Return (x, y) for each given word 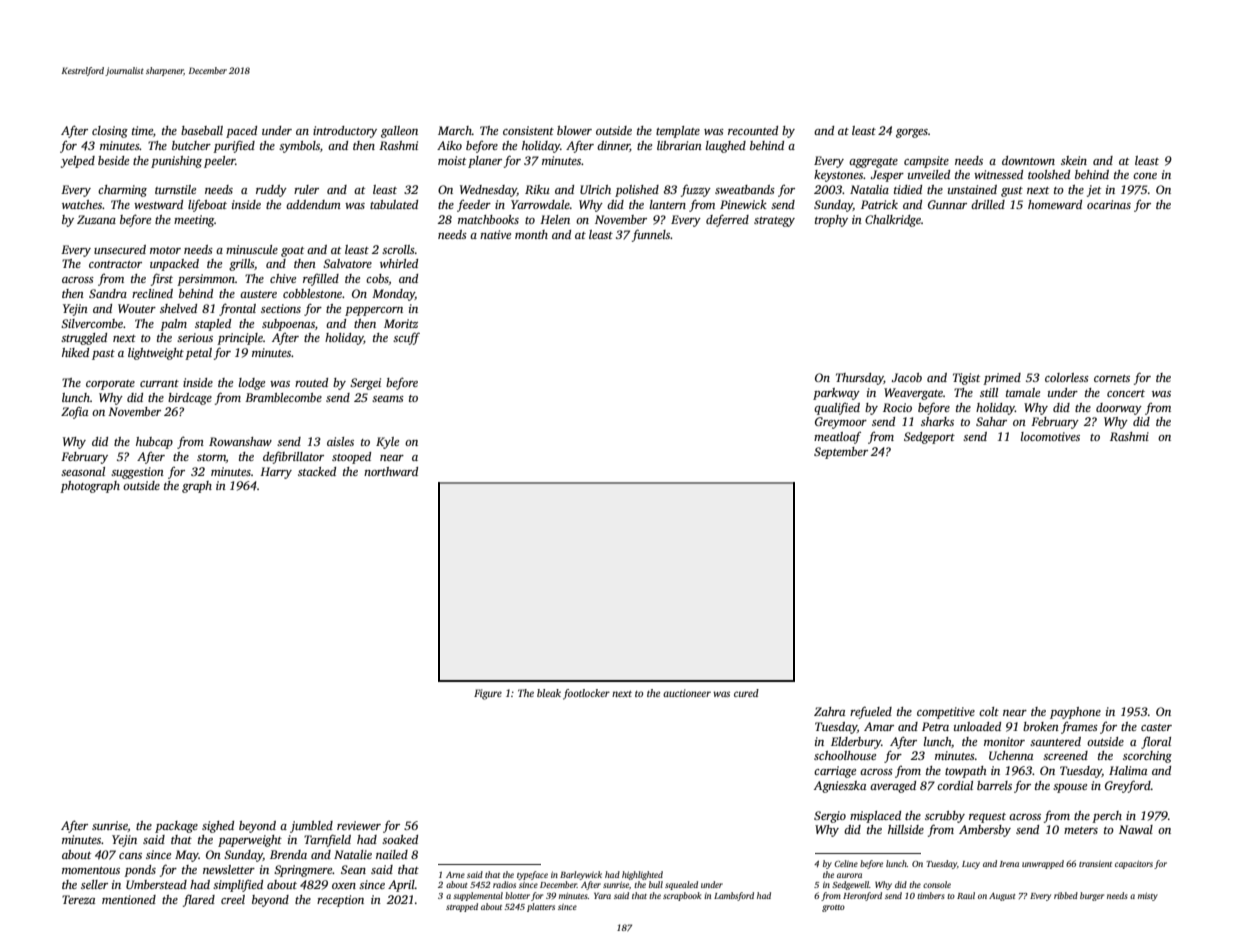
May (187, 856)
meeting (194, 221)
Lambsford (734, 896)
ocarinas (1109, 204)
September (841, 453)
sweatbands (745, 189)
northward (391, 471)
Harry (276, 473)
